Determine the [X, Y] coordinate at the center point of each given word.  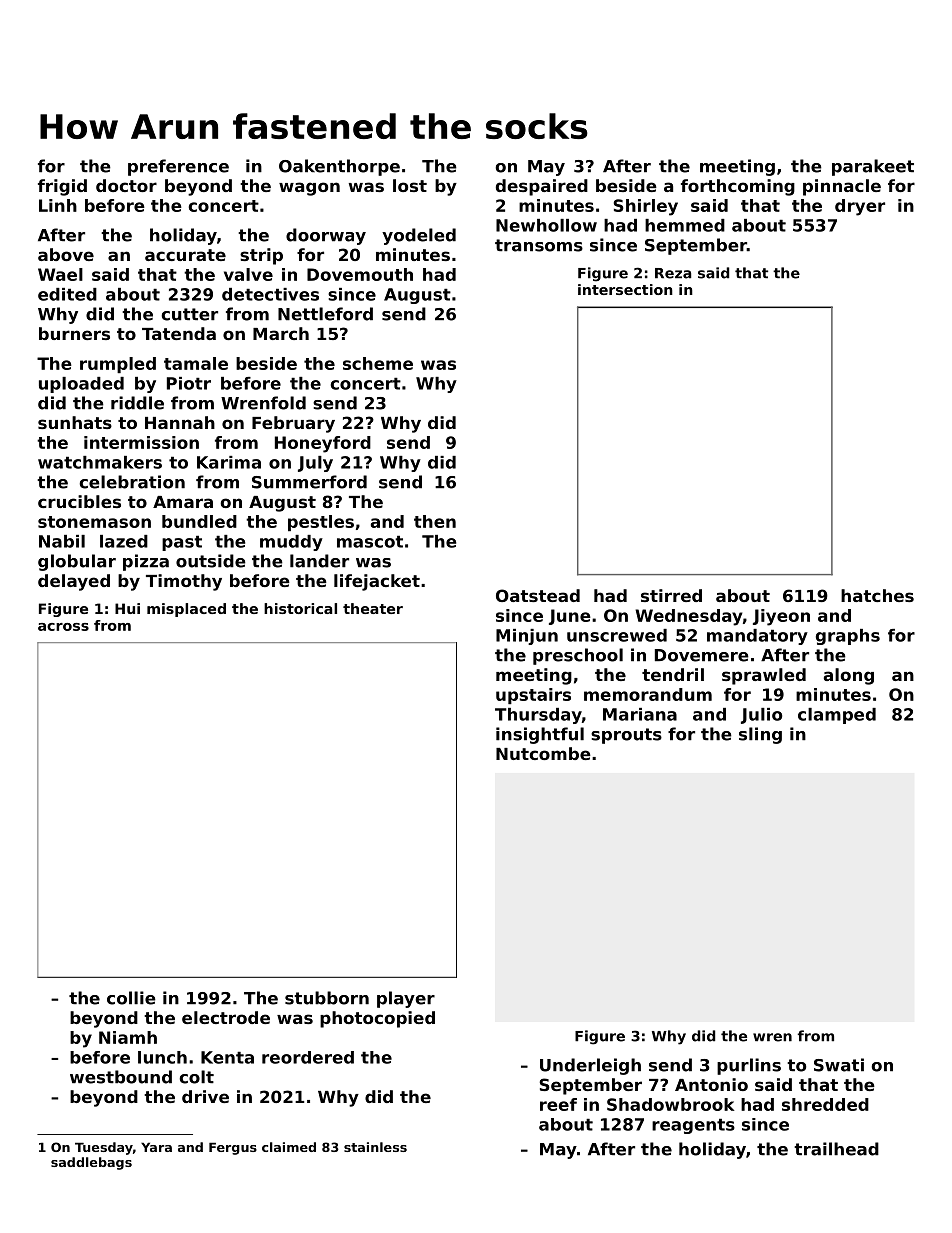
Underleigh [590, 1066]
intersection [625, 289]
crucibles [79, 501]
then [435, 521]
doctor [126, 185]
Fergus [233, 1148]
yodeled [419, 236]
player [406, 999]
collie [131, 998]
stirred [671, 595]
